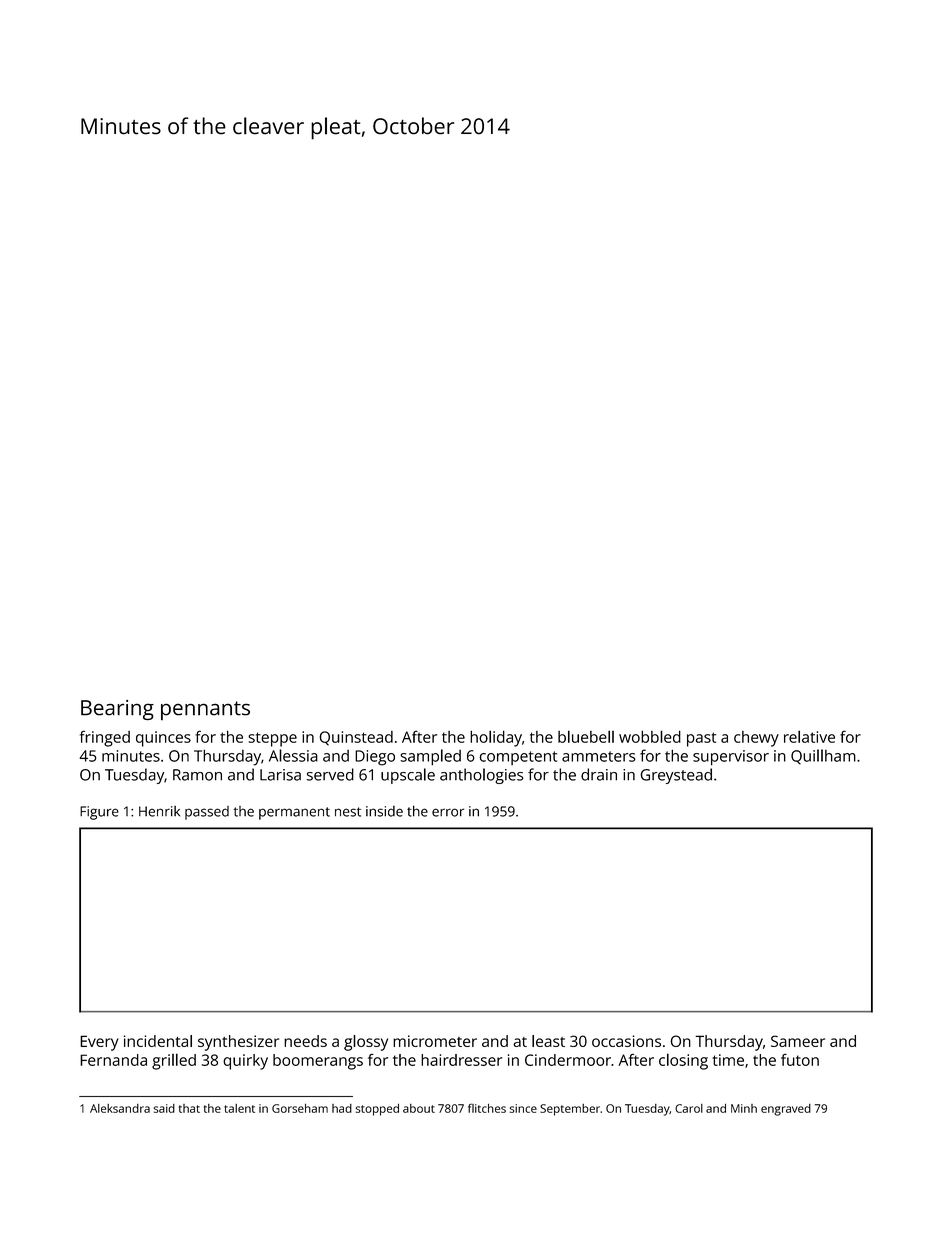 This page has height=1233, width=952. I want to click on futon, so click(800, 1060).
